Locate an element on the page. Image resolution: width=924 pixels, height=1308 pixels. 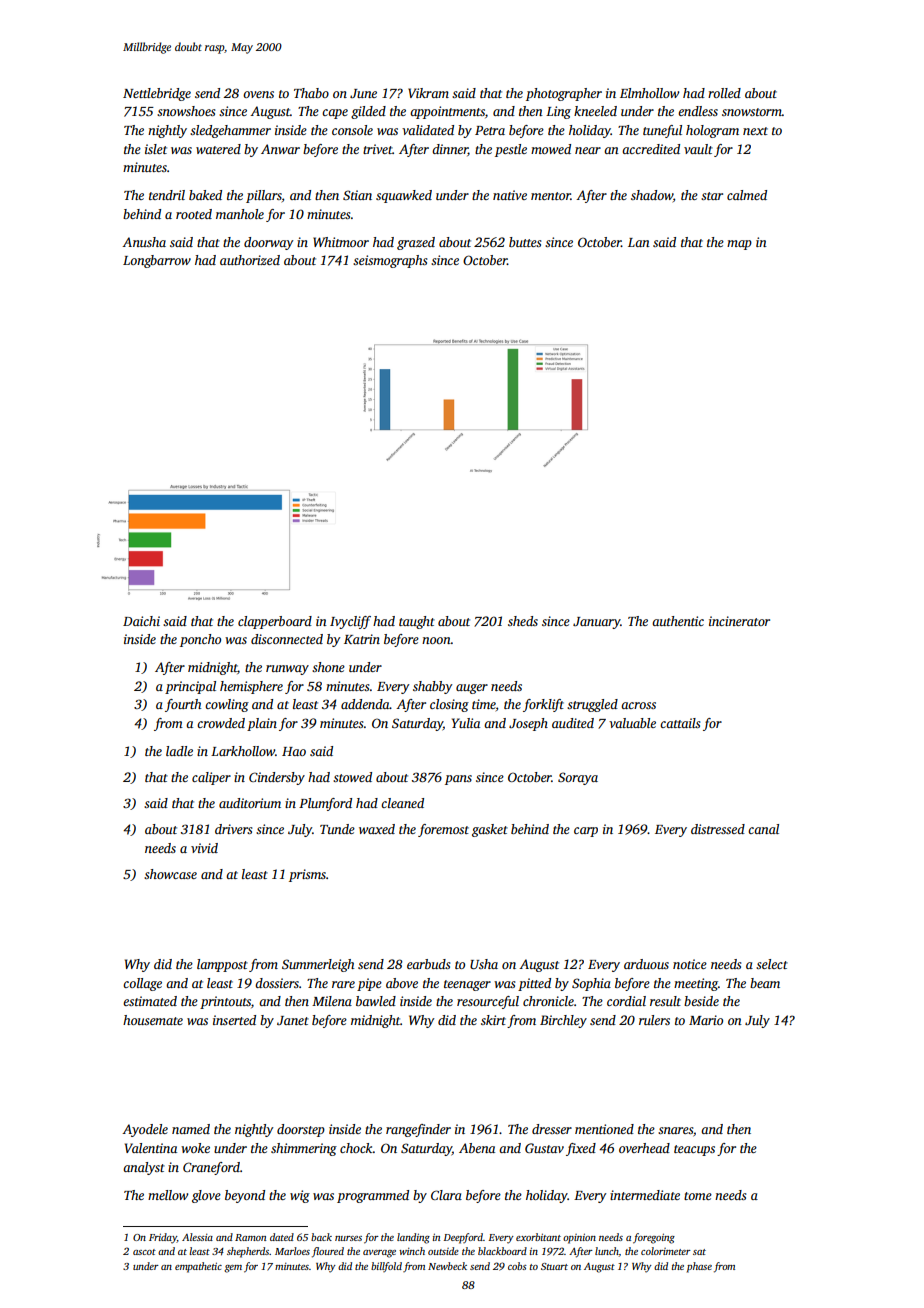
incinerator is located at coordinates (739, 621).
